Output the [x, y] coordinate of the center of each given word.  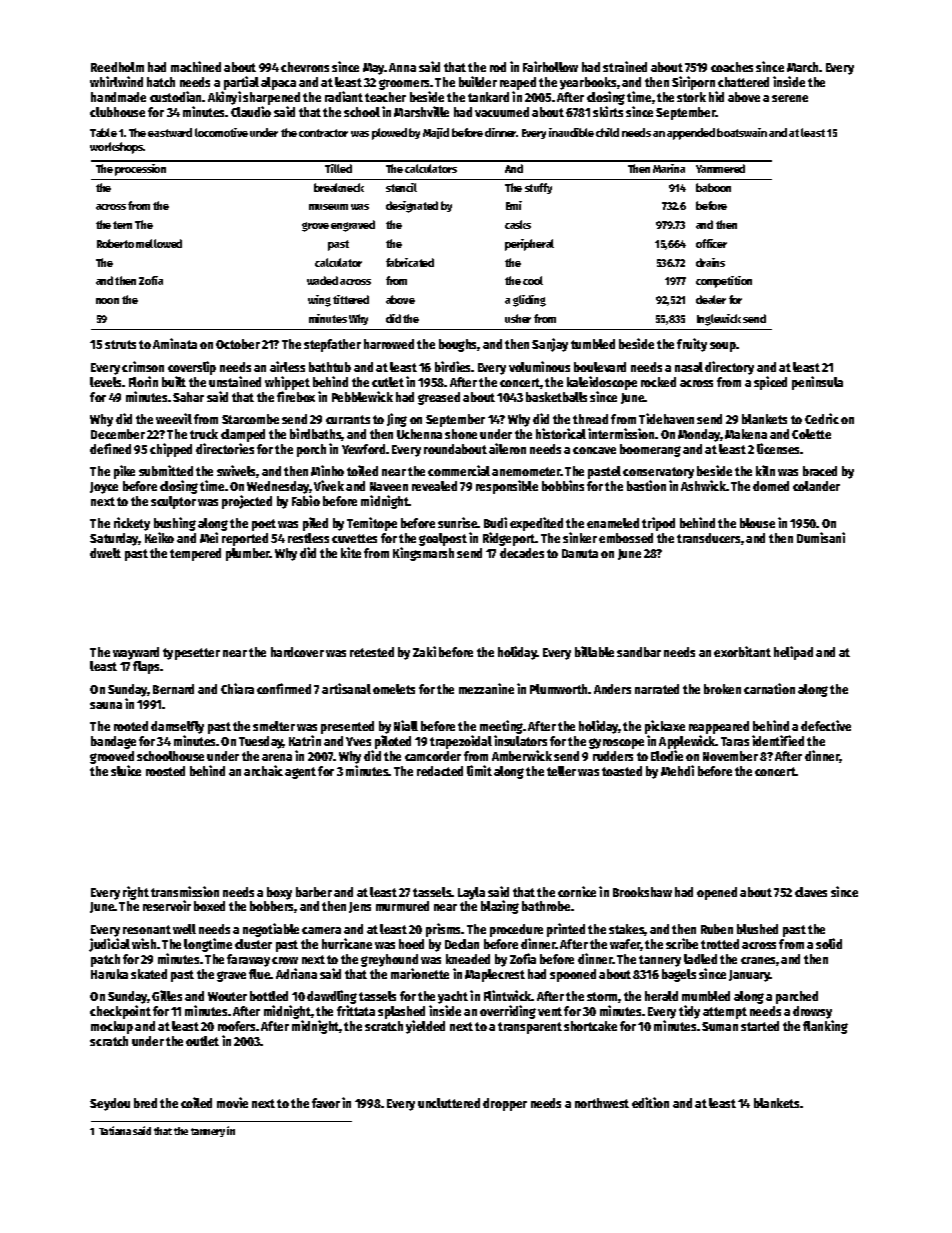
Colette [811, 434]
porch [311, 450]
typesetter [191, 654]
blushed [757, 929]
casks [518, 224]
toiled [362, 470]
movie [232, 1102]
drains [710, 262]
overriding [508, 1012]
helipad [793, 653]
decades [522, 553]
